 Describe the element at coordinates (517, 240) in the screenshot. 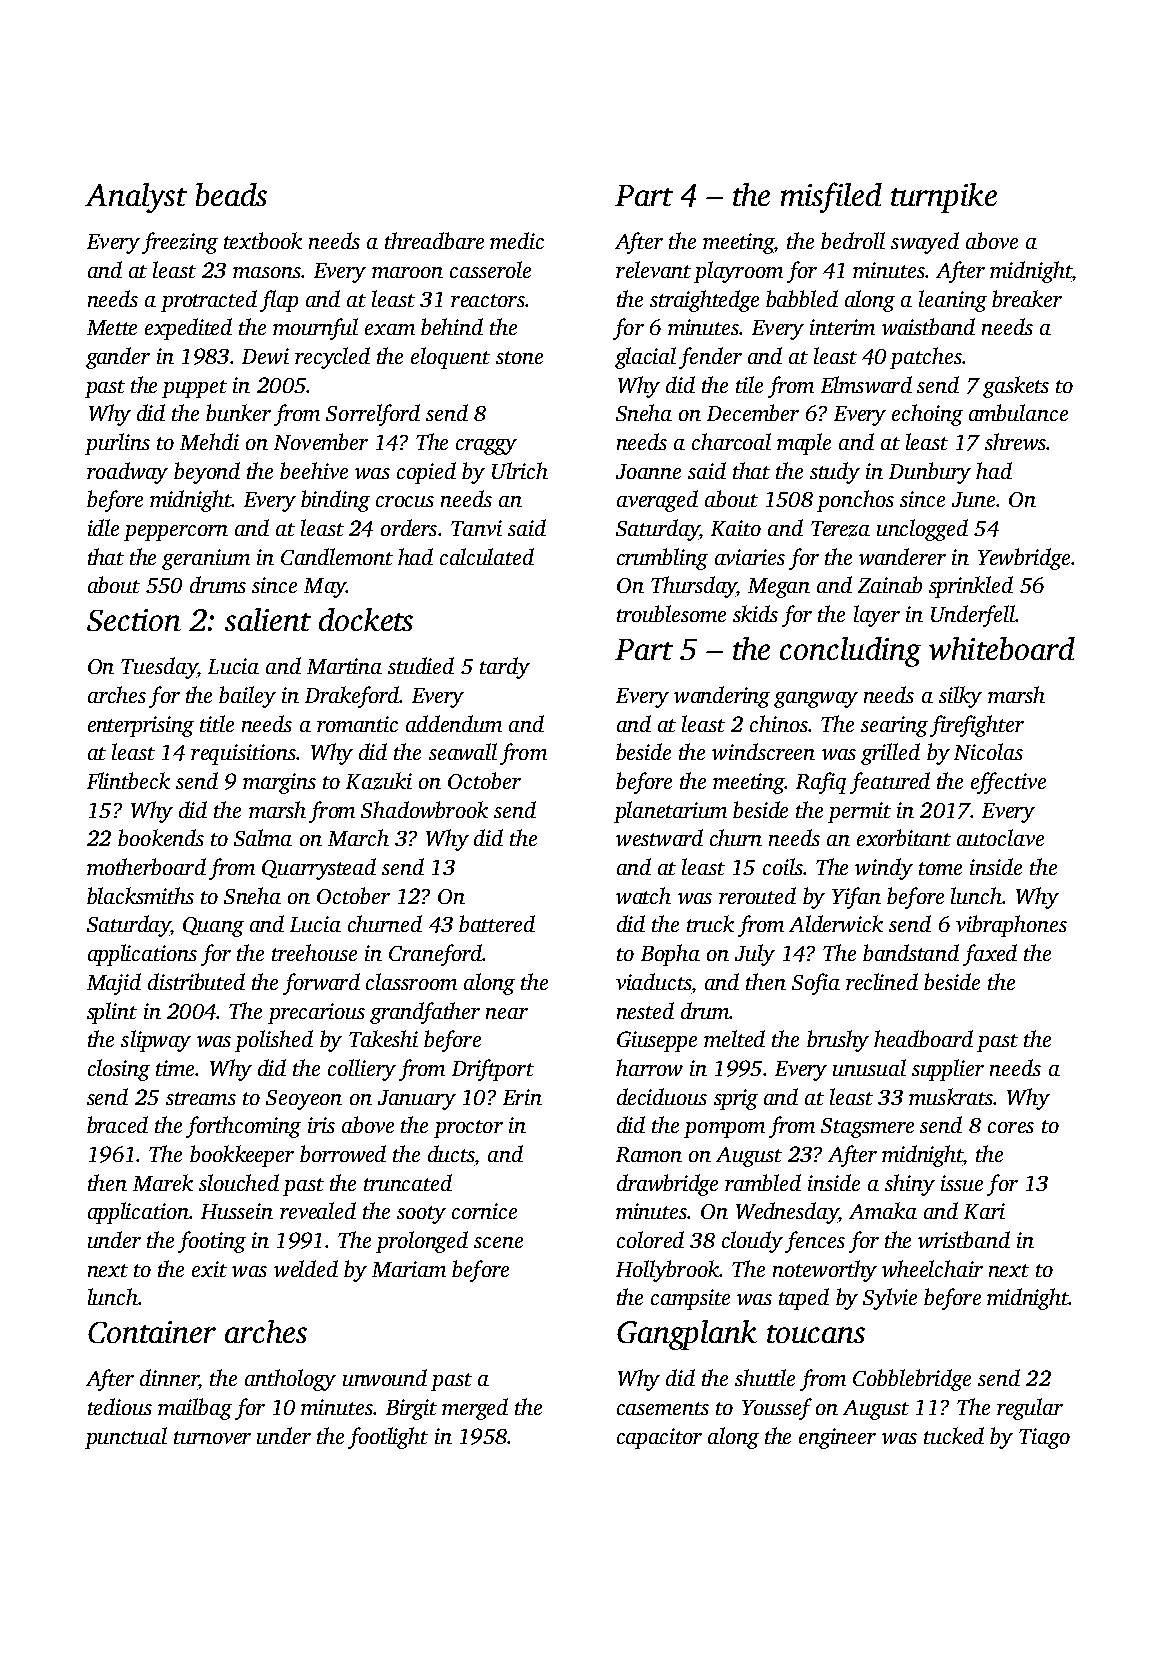

I see `medic` at that location.
